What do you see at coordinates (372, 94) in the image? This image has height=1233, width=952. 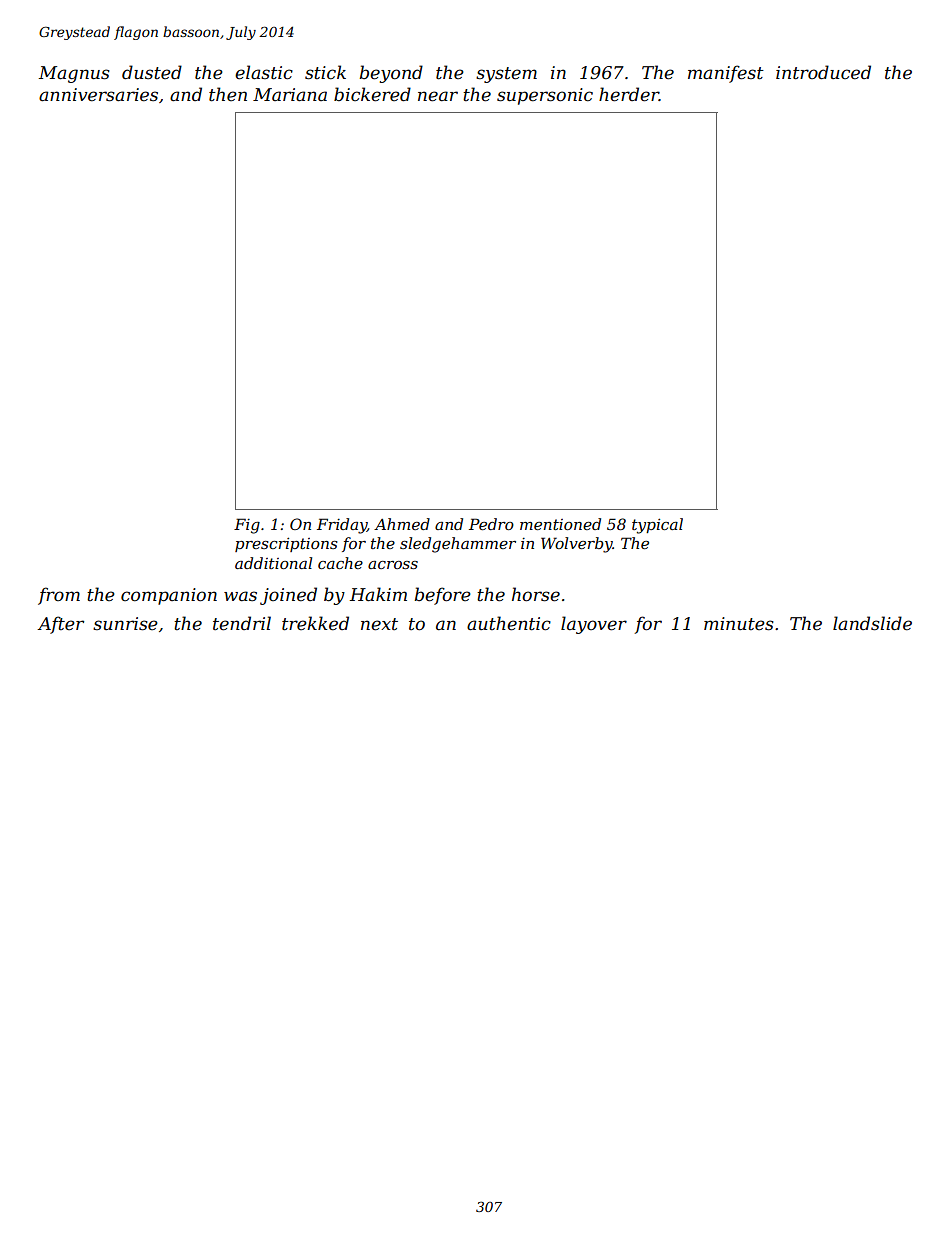 I see `bickered` at bounding box center [372, 94].
